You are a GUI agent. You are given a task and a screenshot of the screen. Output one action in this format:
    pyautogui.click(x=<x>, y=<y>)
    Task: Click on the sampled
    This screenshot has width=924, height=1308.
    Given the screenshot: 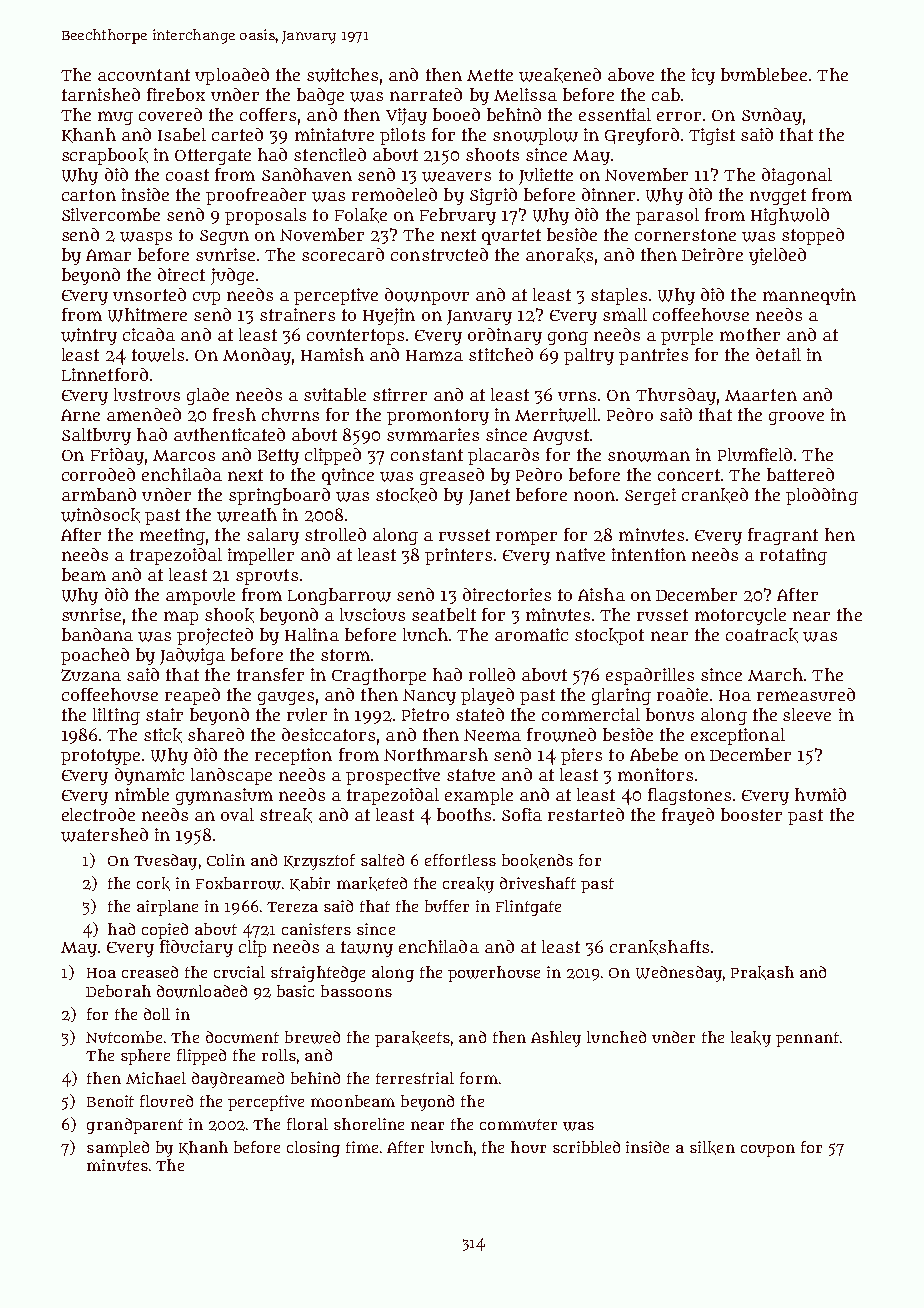 What is the action you would take?
    pyautogui.click(x=118, y=1149)
